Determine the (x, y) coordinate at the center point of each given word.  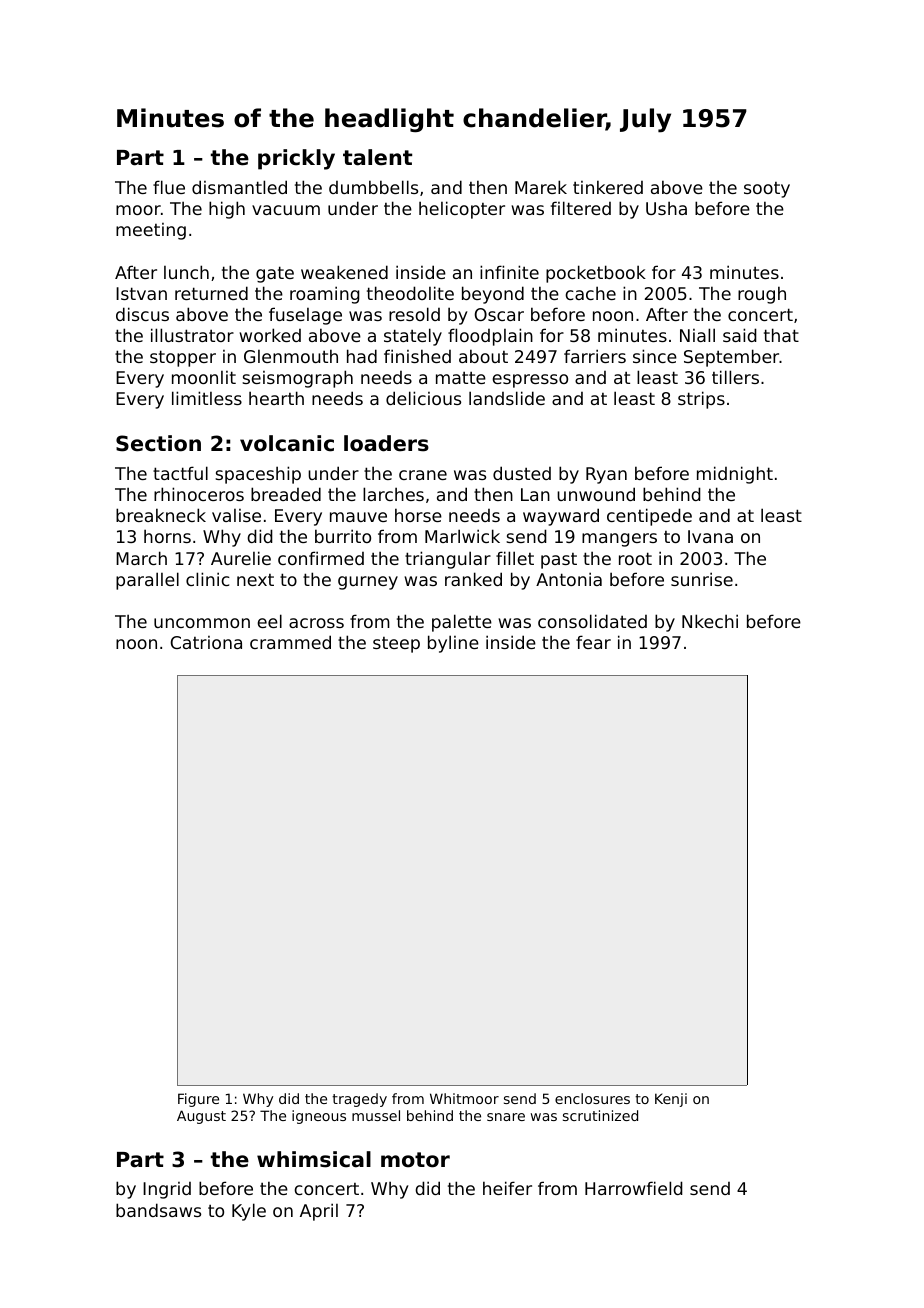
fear (593, 642)
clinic (208, 579)
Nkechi (710, 621)
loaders (386, 443)
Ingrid (167, 1190)
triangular (448, 560)
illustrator (192, 335)
